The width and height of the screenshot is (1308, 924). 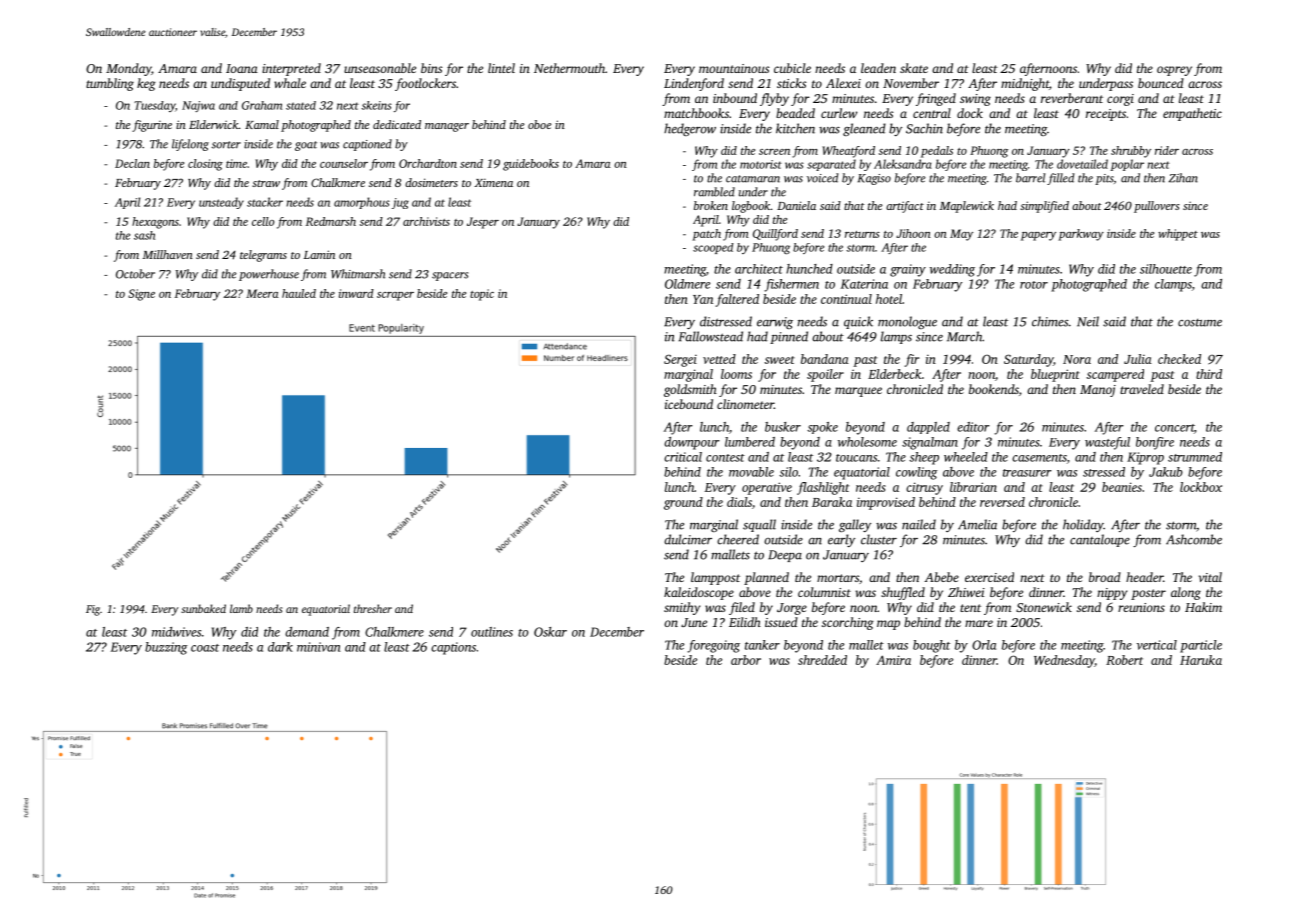 I want to click on sheep, so click(x=924, y=458).
